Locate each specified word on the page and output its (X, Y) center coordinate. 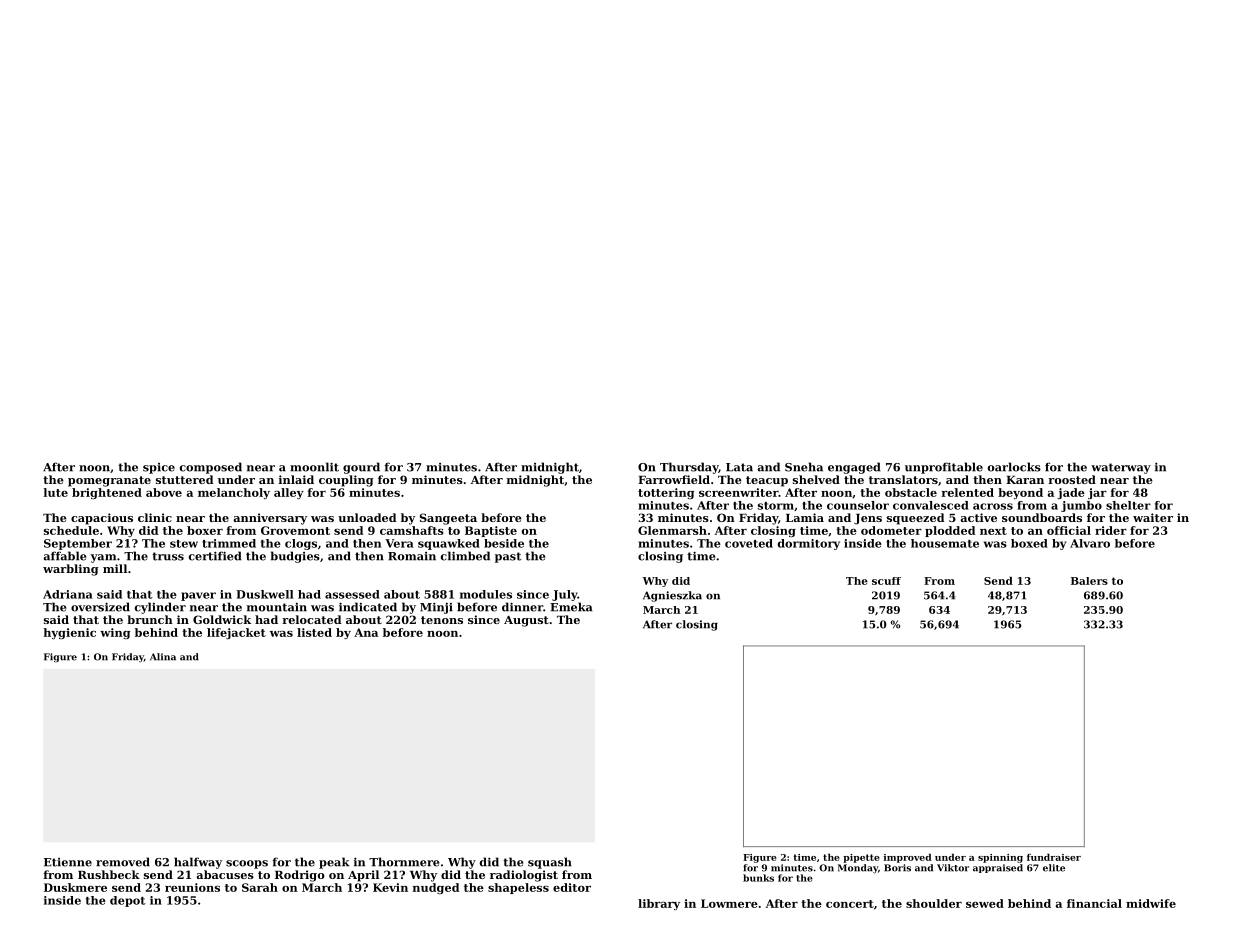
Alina (163, 657)
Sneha (804, 467)
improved (908, 858)
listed (314, 632)
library (659, 904)
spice (159, 468)
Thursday (689, 468)
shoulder (934, 903)
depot (128, 901)
